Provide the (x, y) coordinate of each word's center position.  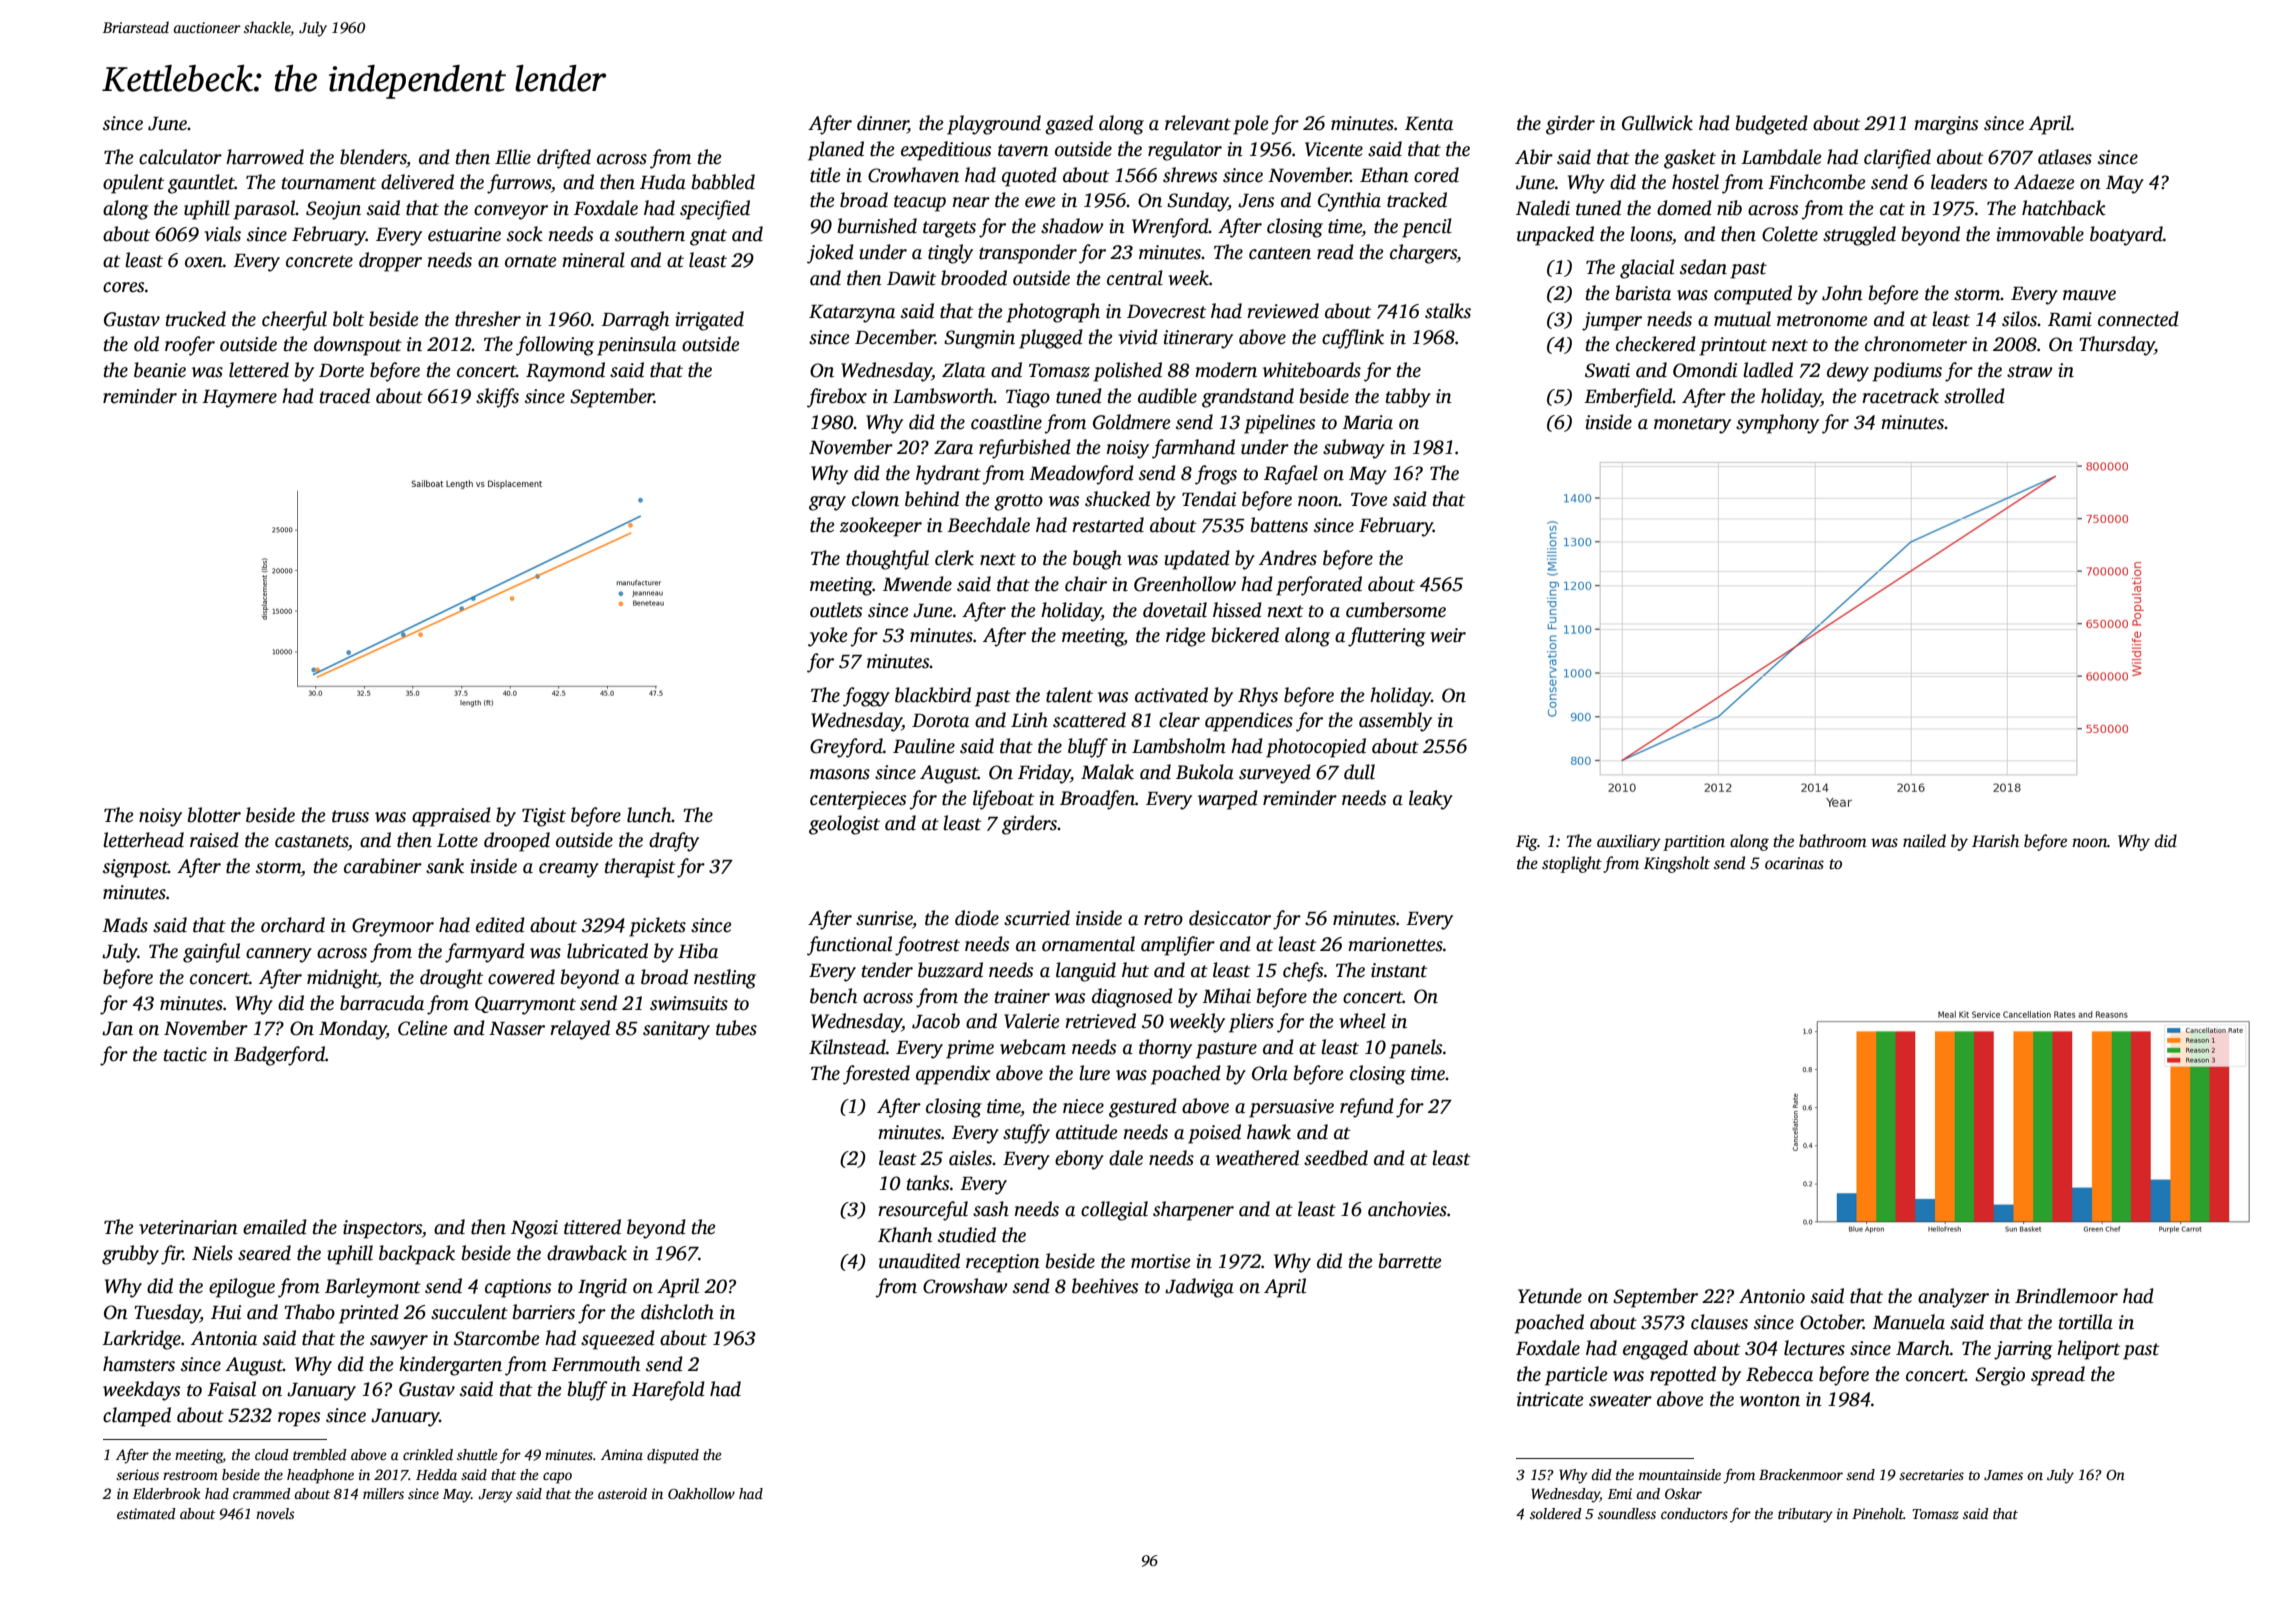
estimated (146, 1513)
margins (1946, 125)
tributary (1805, 1515)
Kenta (1429, 124)
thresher (488, 319)
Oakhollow (701, 1493)
